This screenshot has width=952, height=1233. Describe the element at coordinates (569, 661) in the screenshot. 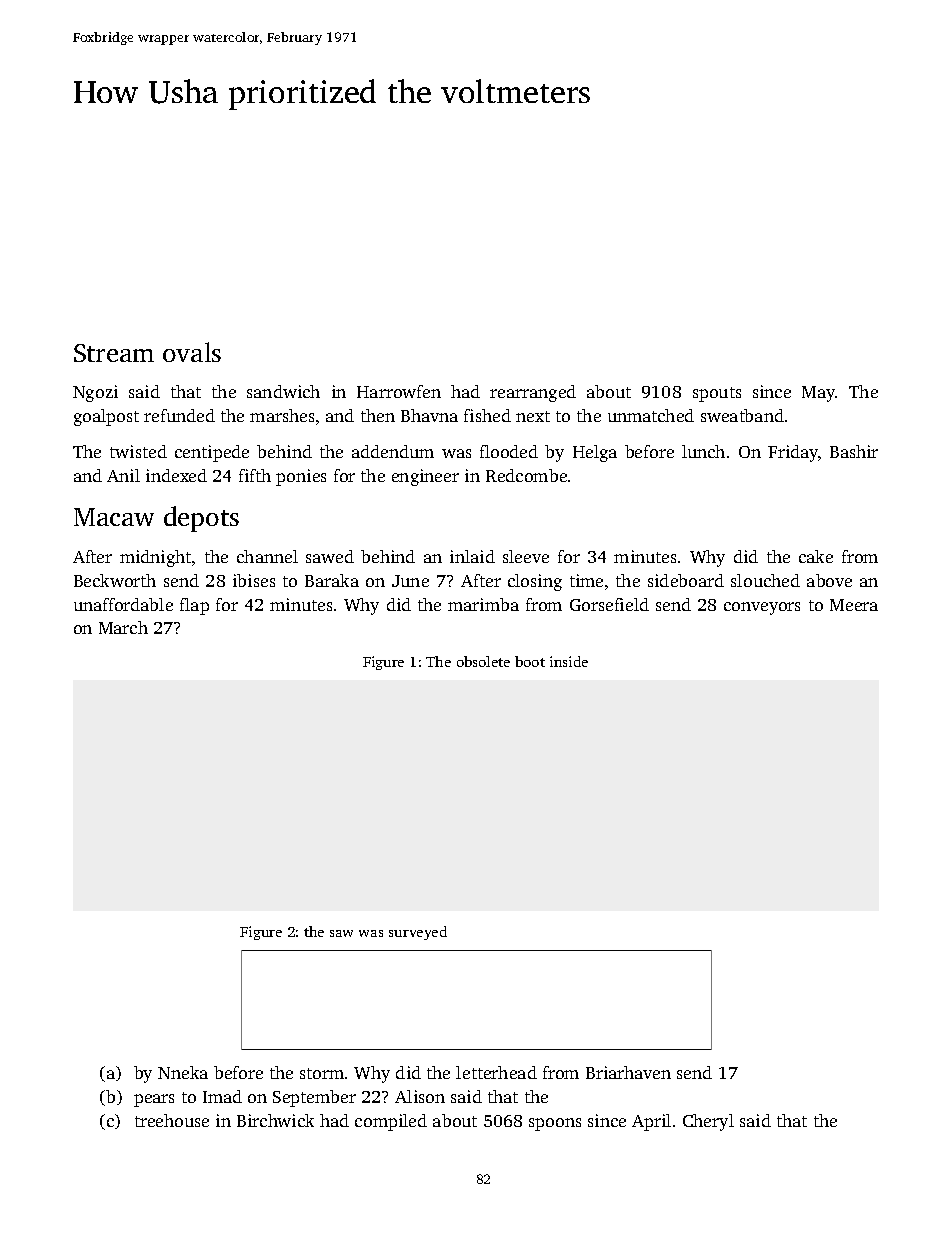

I see `inside` at that location.
